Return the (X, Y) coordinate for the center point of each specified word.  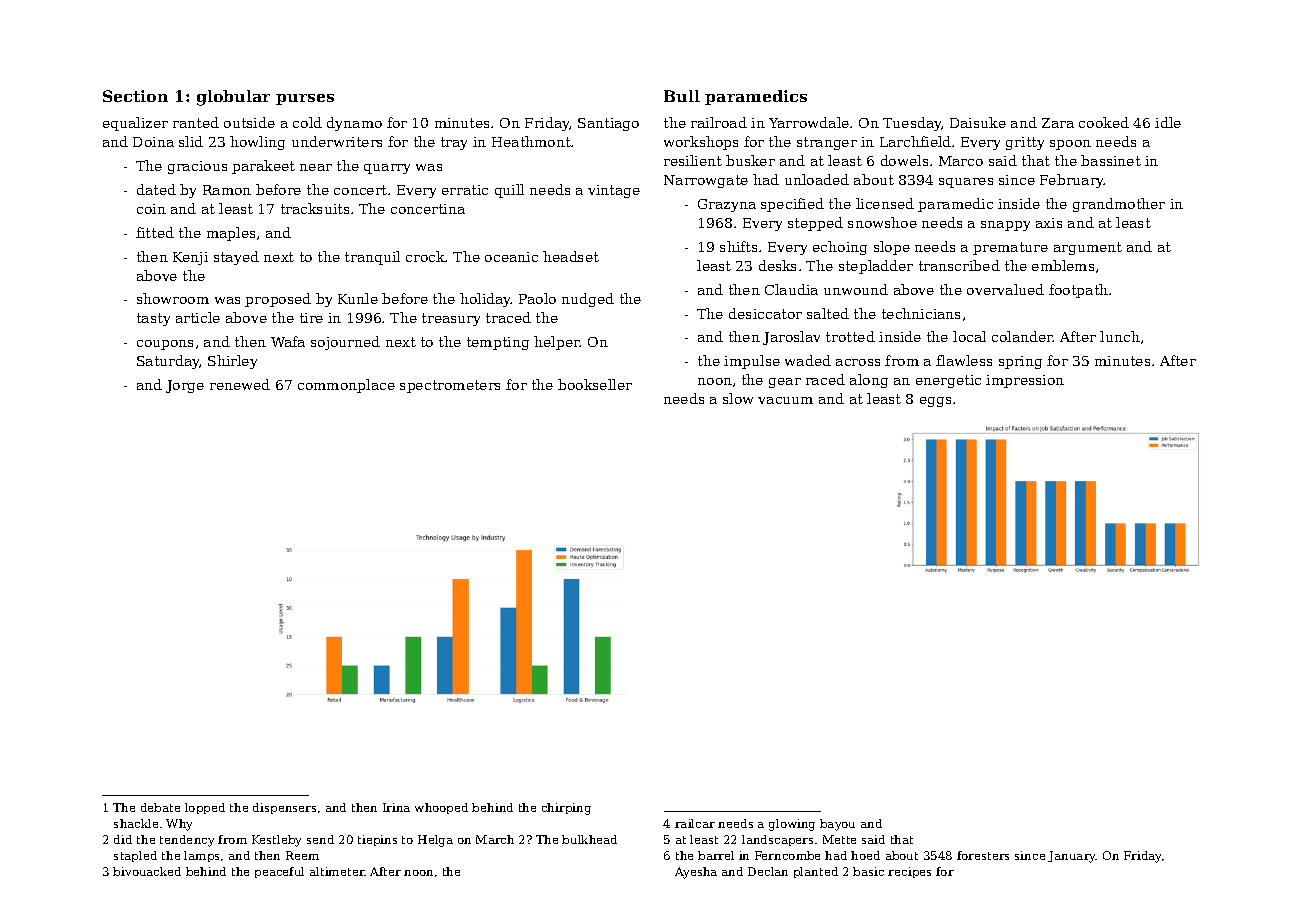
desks (777, 265)
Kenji (190, 258)
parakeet (263, 167)
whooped (441, 808)
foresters (983, 855)
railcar (695, 823)
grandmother (1119, 205)
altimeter (337, 871)
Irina (396, 807)
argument (1088, 248)
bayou (837, 825)
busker (750, 160)
